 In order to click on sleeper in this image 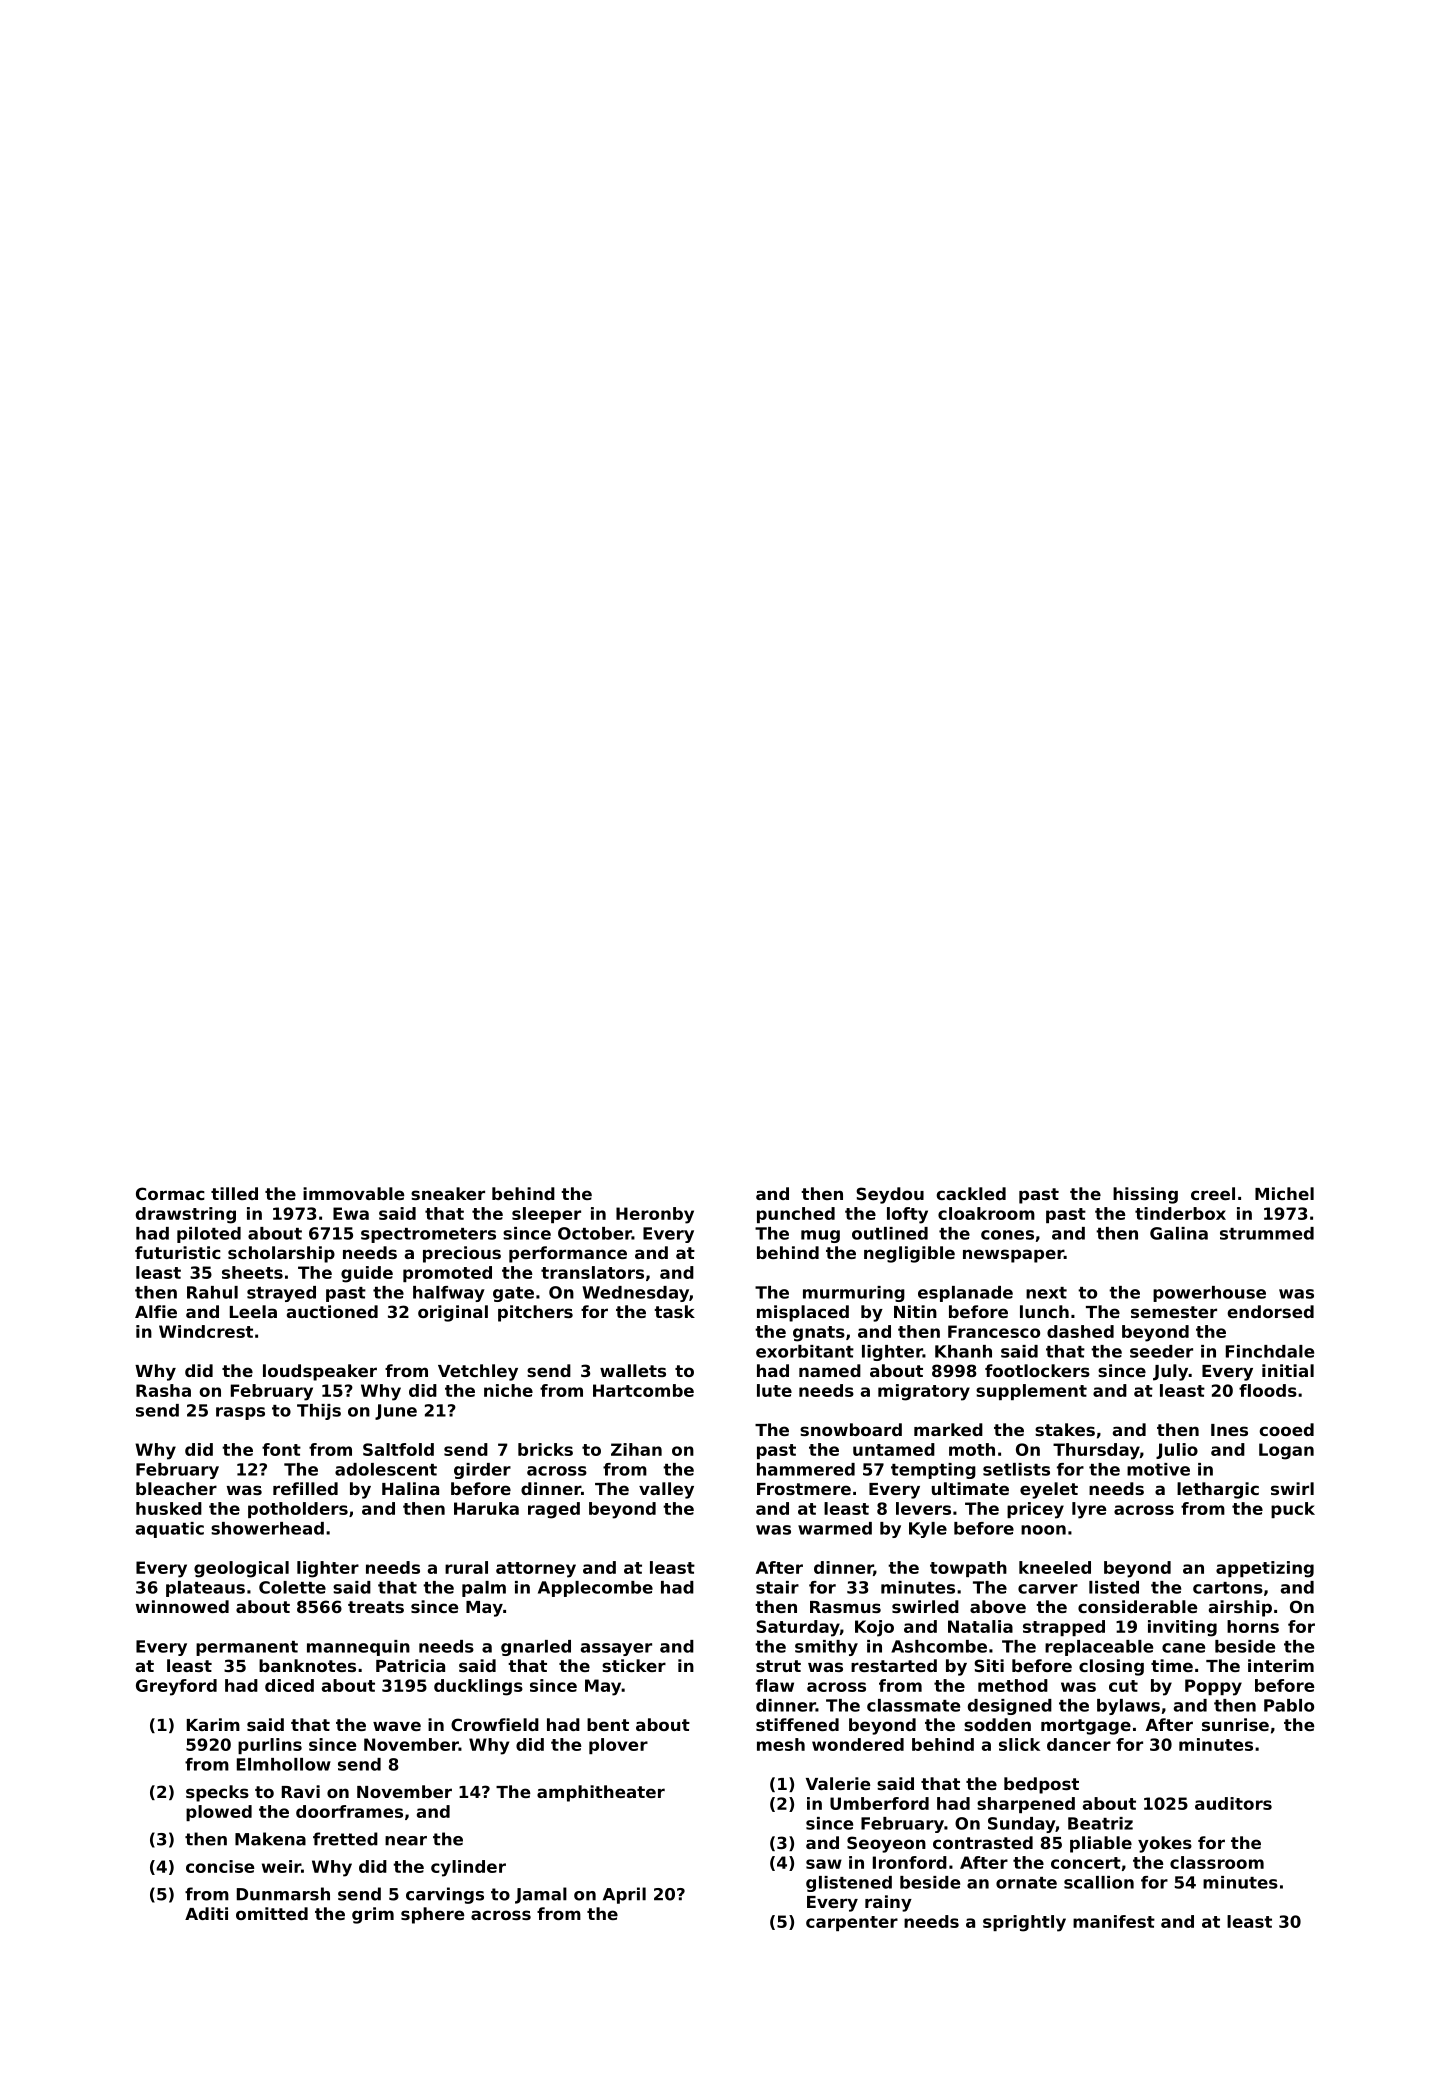, I will do `click(546, 1215)`.
